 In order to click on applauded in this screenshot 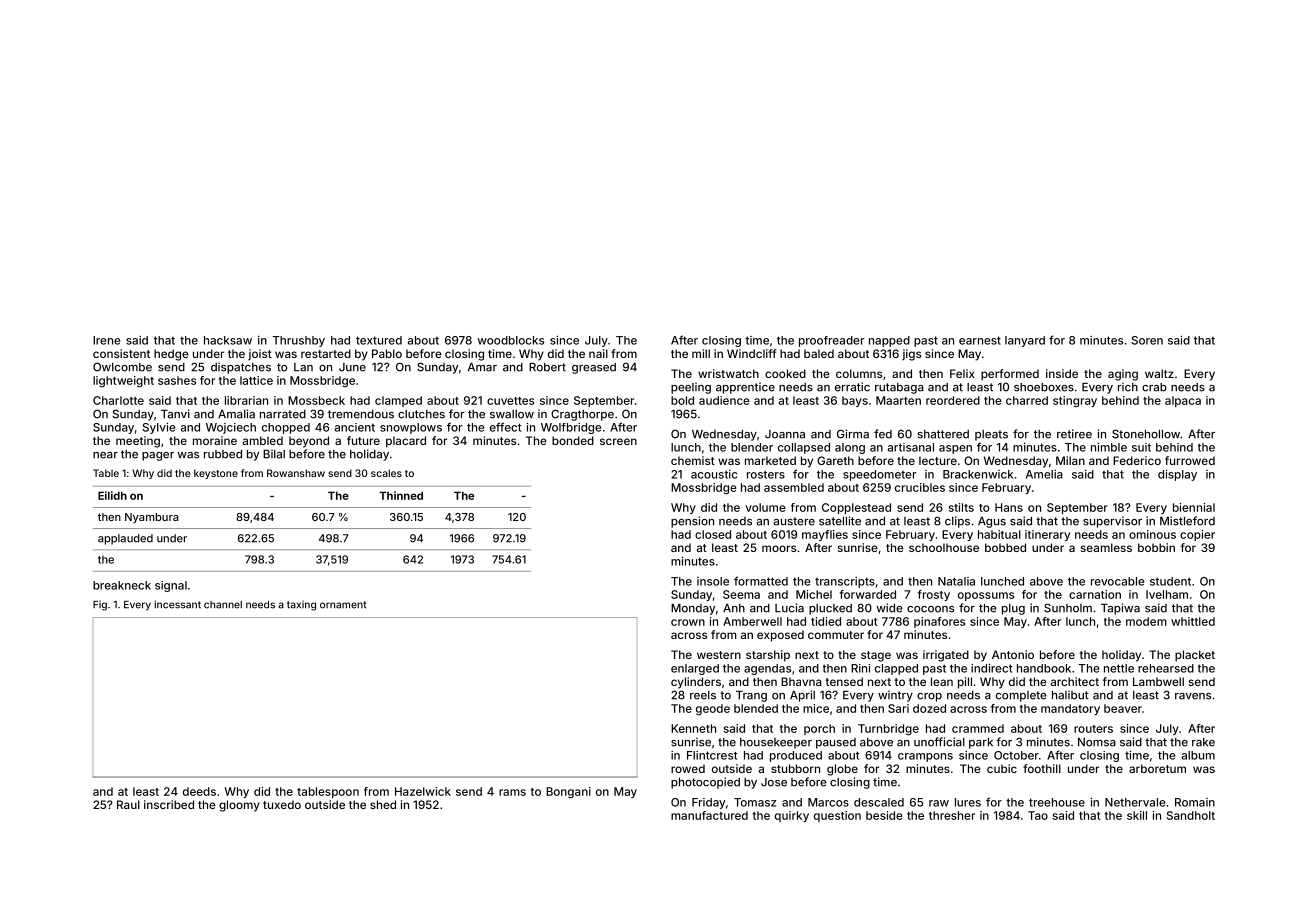, I will do `click(125, 539)`.
